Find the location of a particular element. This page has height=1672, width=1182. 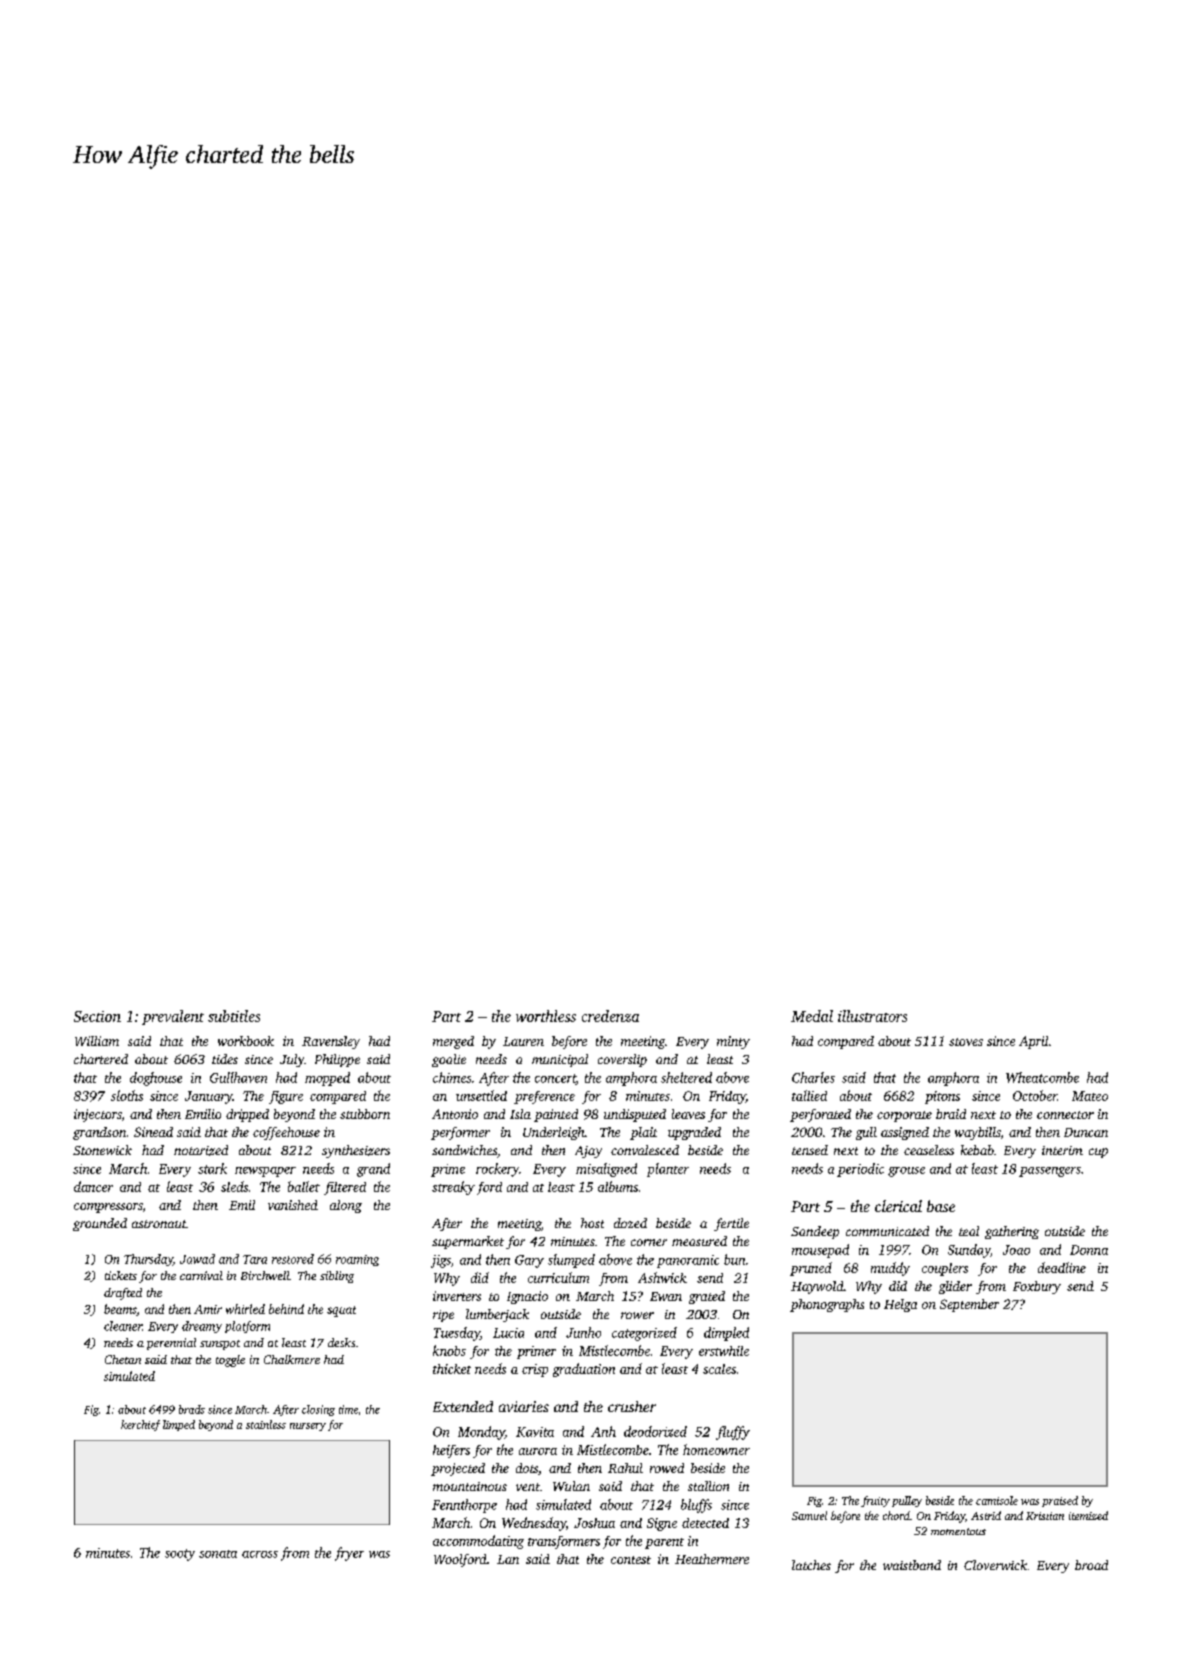

Section is located at coordinates (97, 1016).
